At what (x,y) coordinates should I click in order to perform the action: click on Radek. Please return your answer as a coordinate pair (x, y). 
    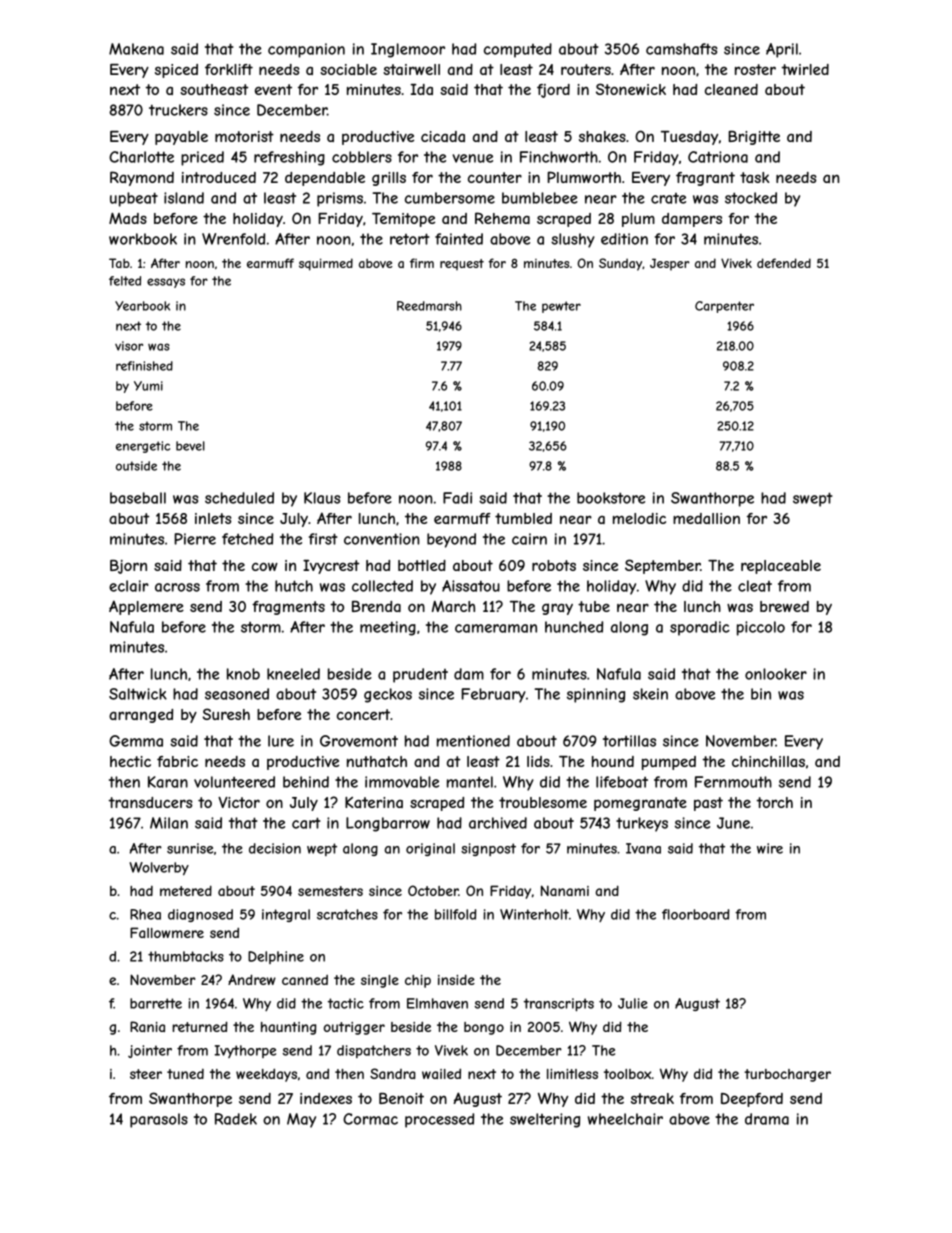
    Looking at the image, I should click on (236, 1119).
